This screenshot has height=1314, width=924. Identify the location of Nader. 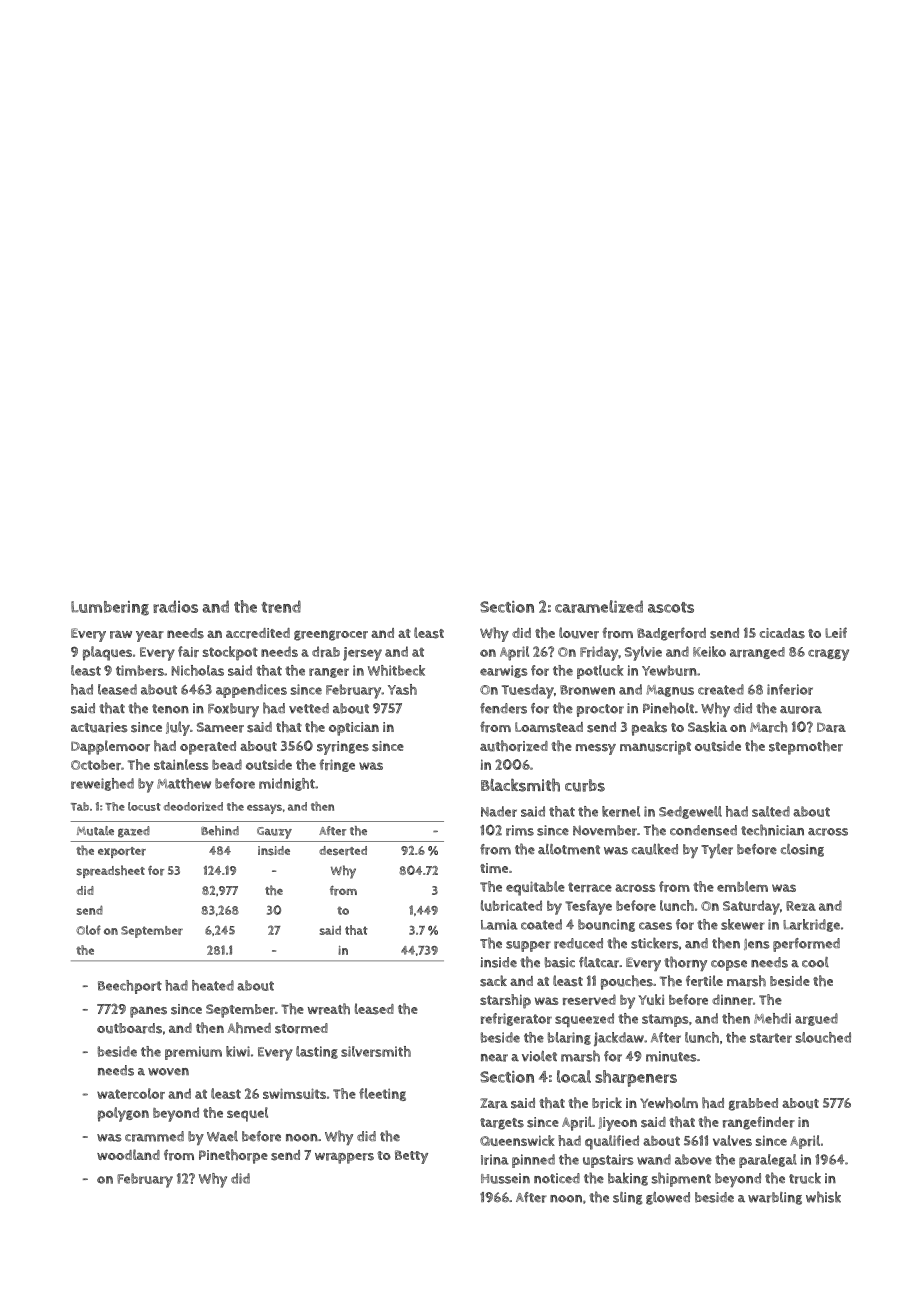
(499, 811).
